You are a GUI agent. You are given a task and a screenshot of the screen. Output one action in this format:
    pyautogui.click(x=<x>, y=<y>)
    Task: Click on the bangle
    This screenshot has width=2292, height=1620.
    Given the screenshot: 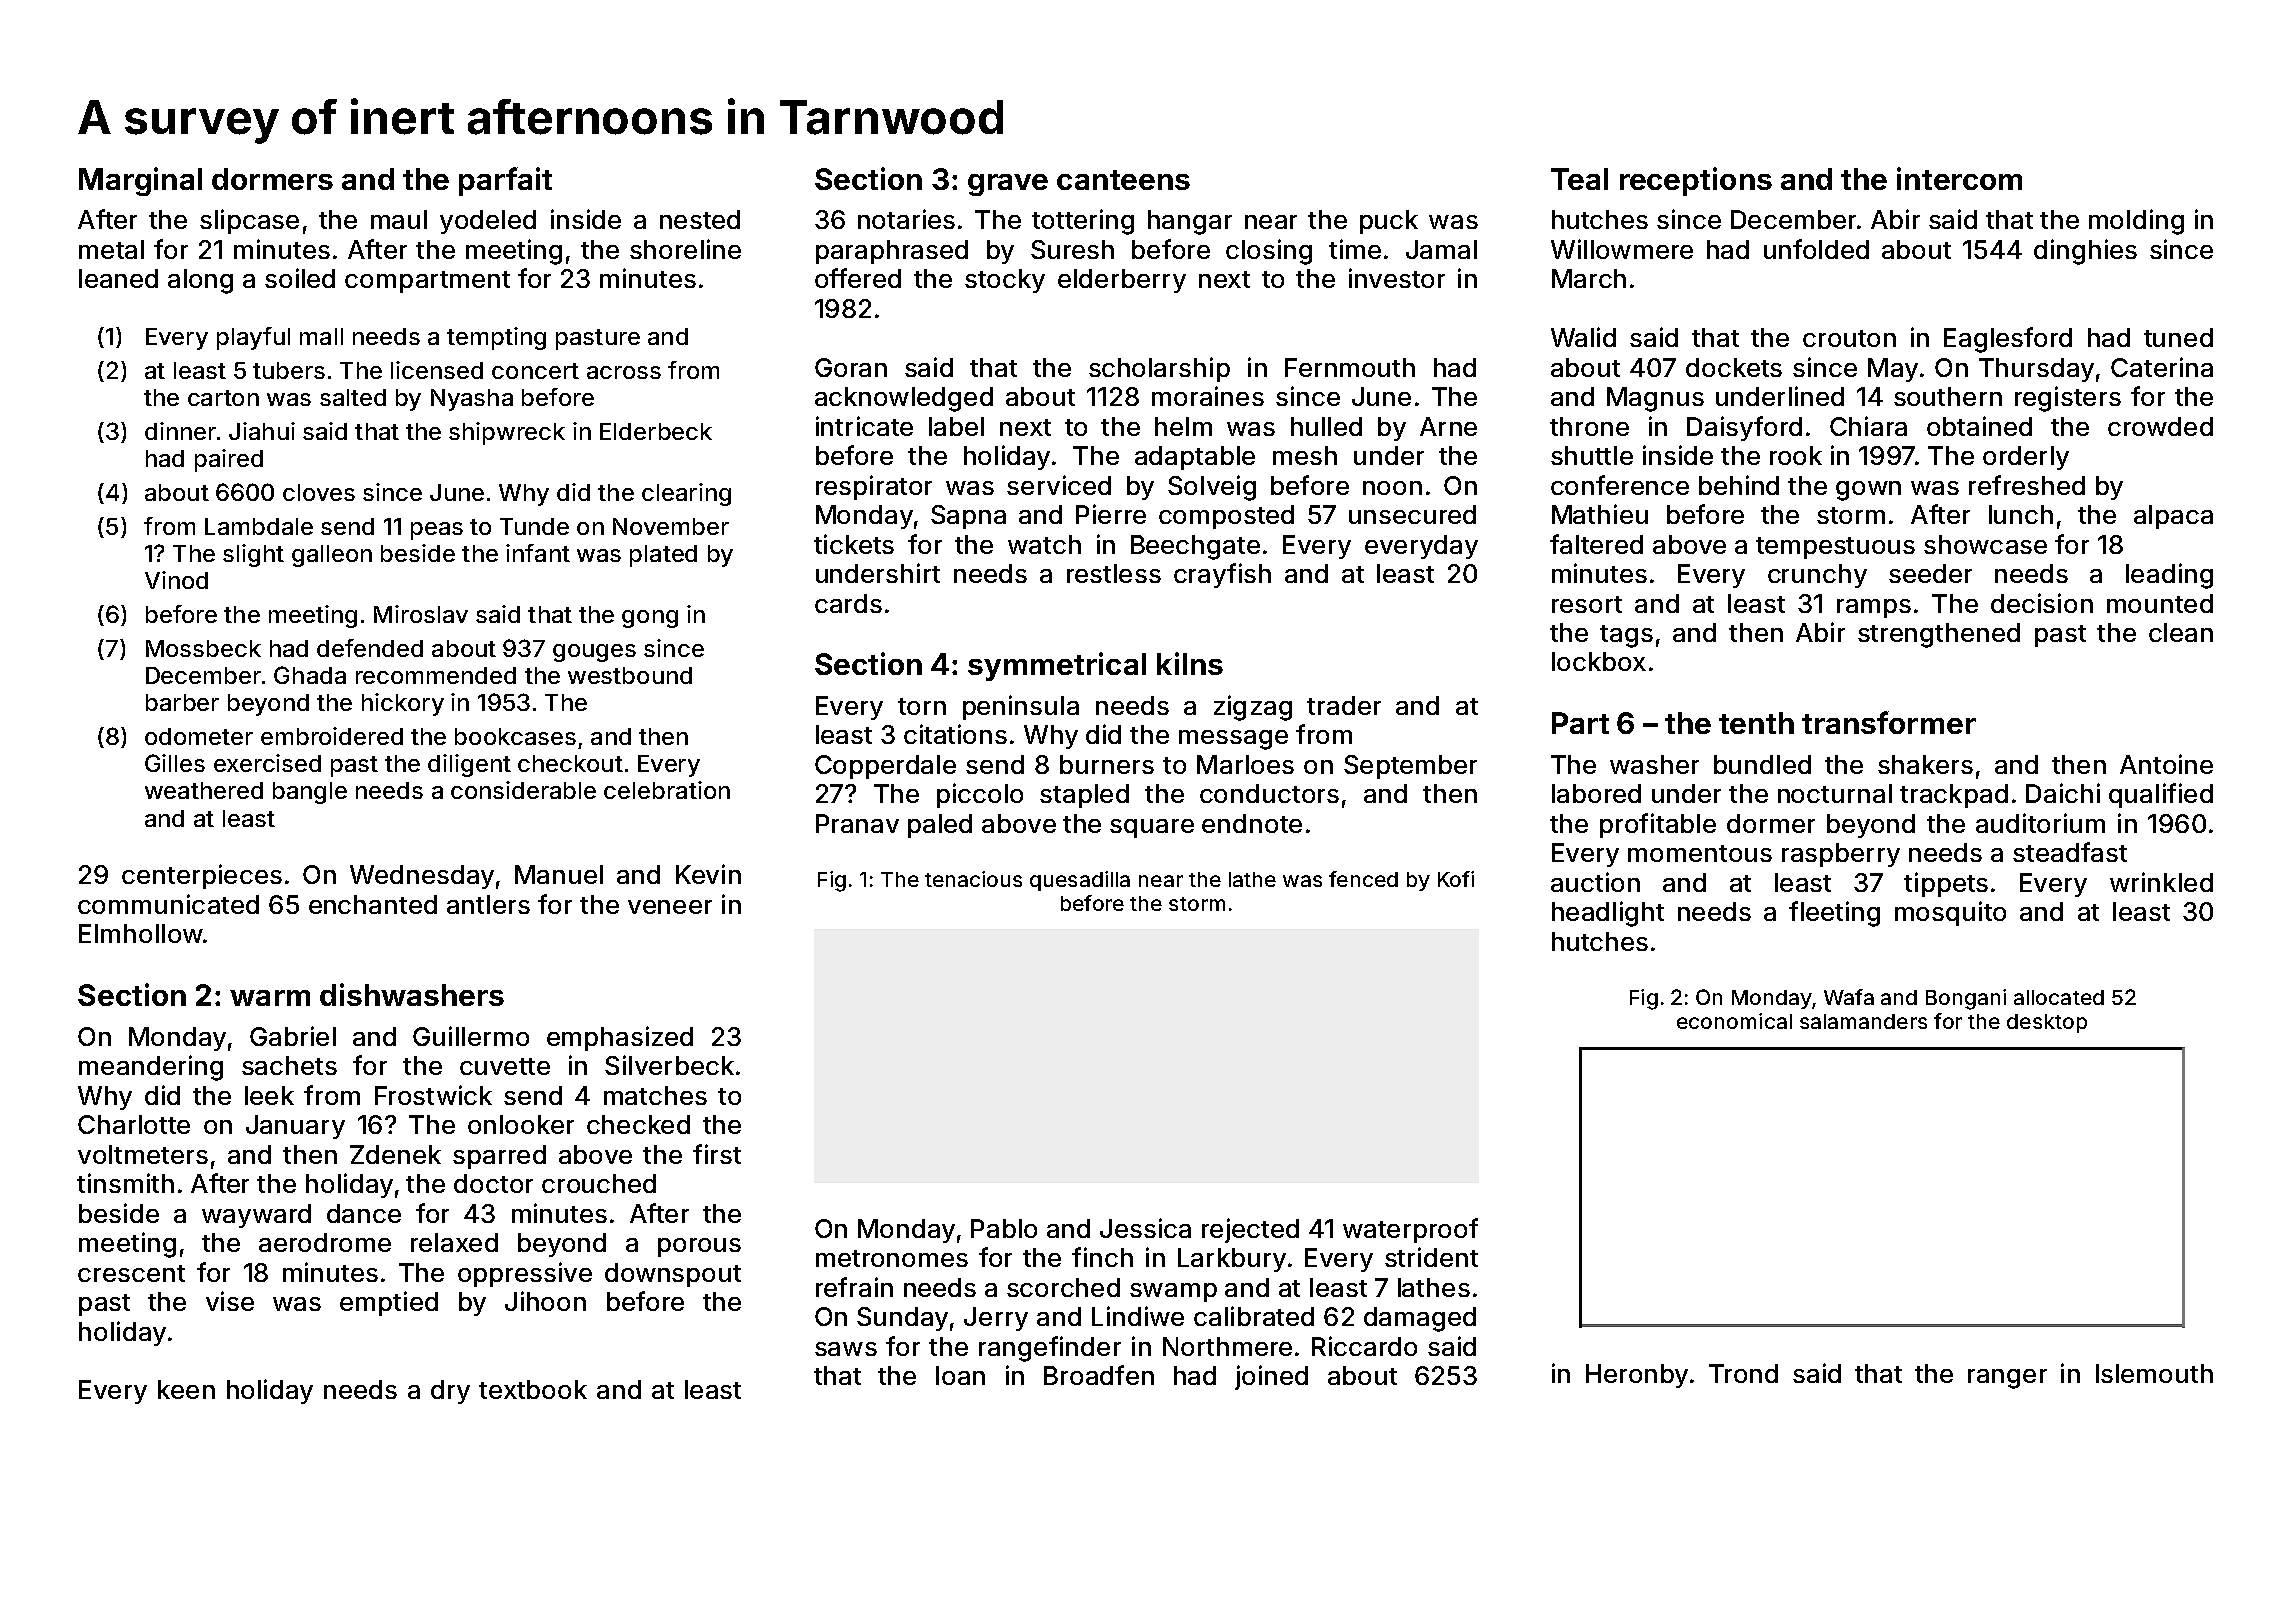 What is the action you would take?
    pyautogui.click(x=310, y=793)
